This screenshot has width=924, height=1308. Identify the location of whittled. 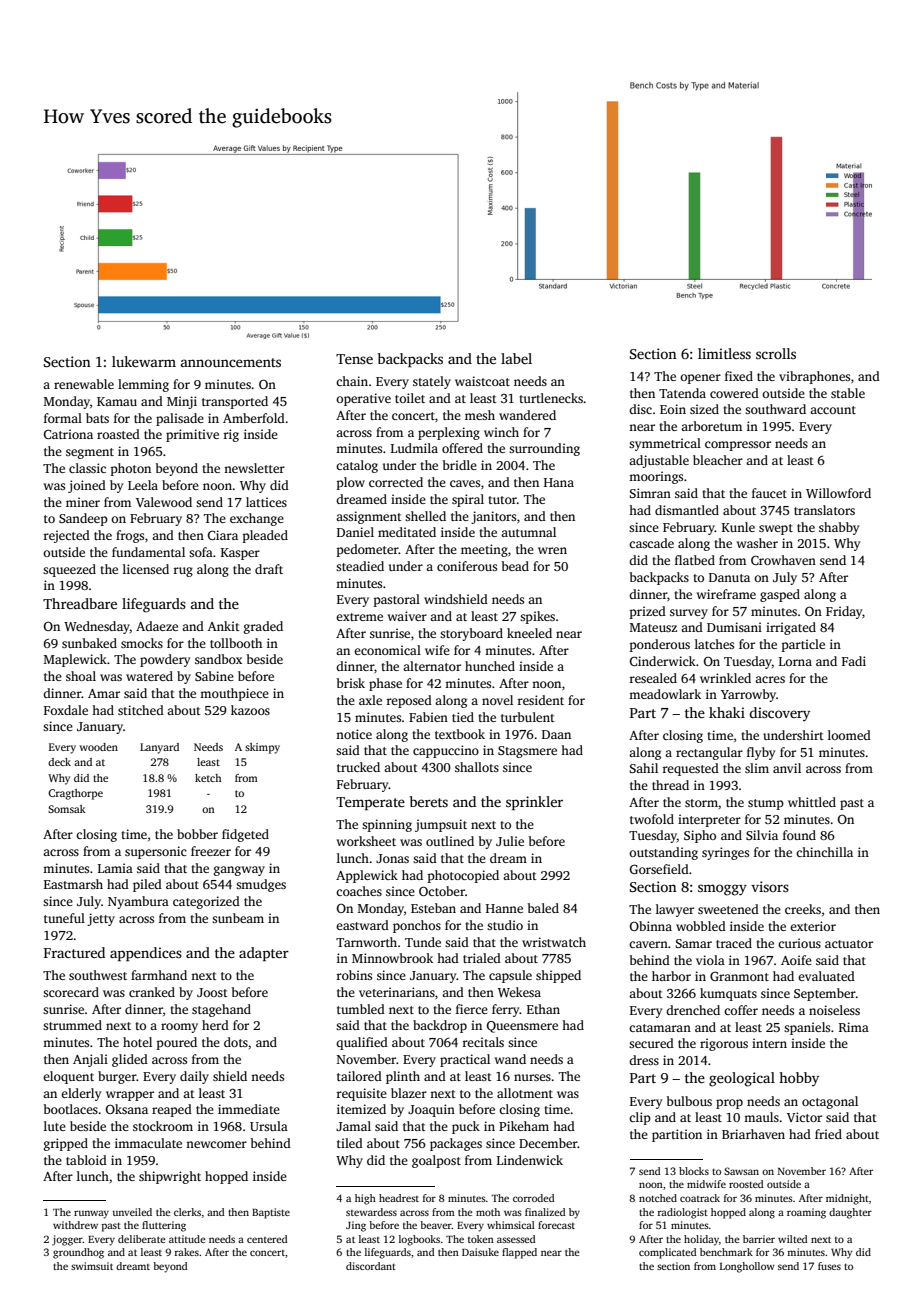
(812, 802).
